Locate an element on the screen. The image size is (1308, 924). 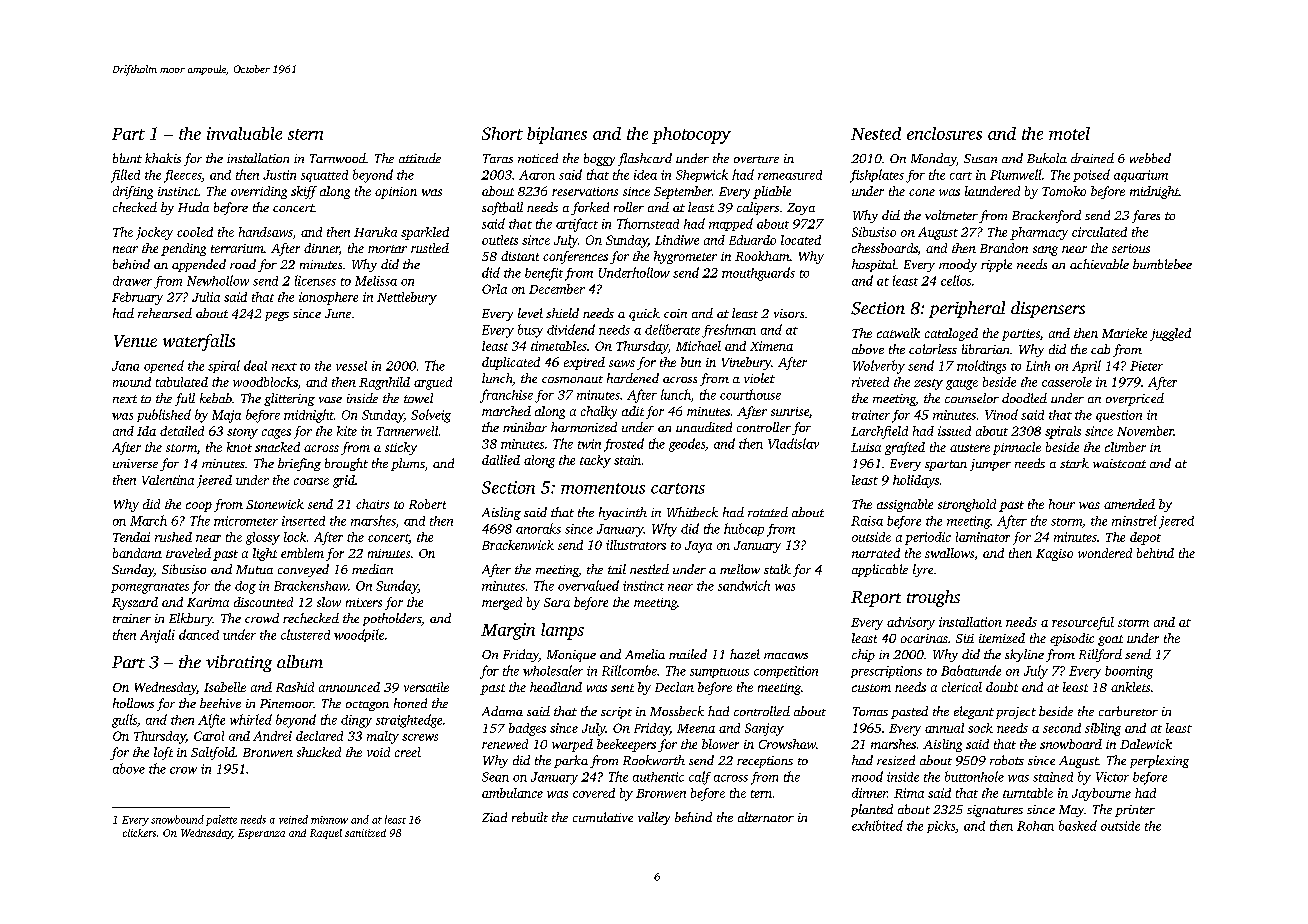
exhibited is located at coordinates (877, 825).
